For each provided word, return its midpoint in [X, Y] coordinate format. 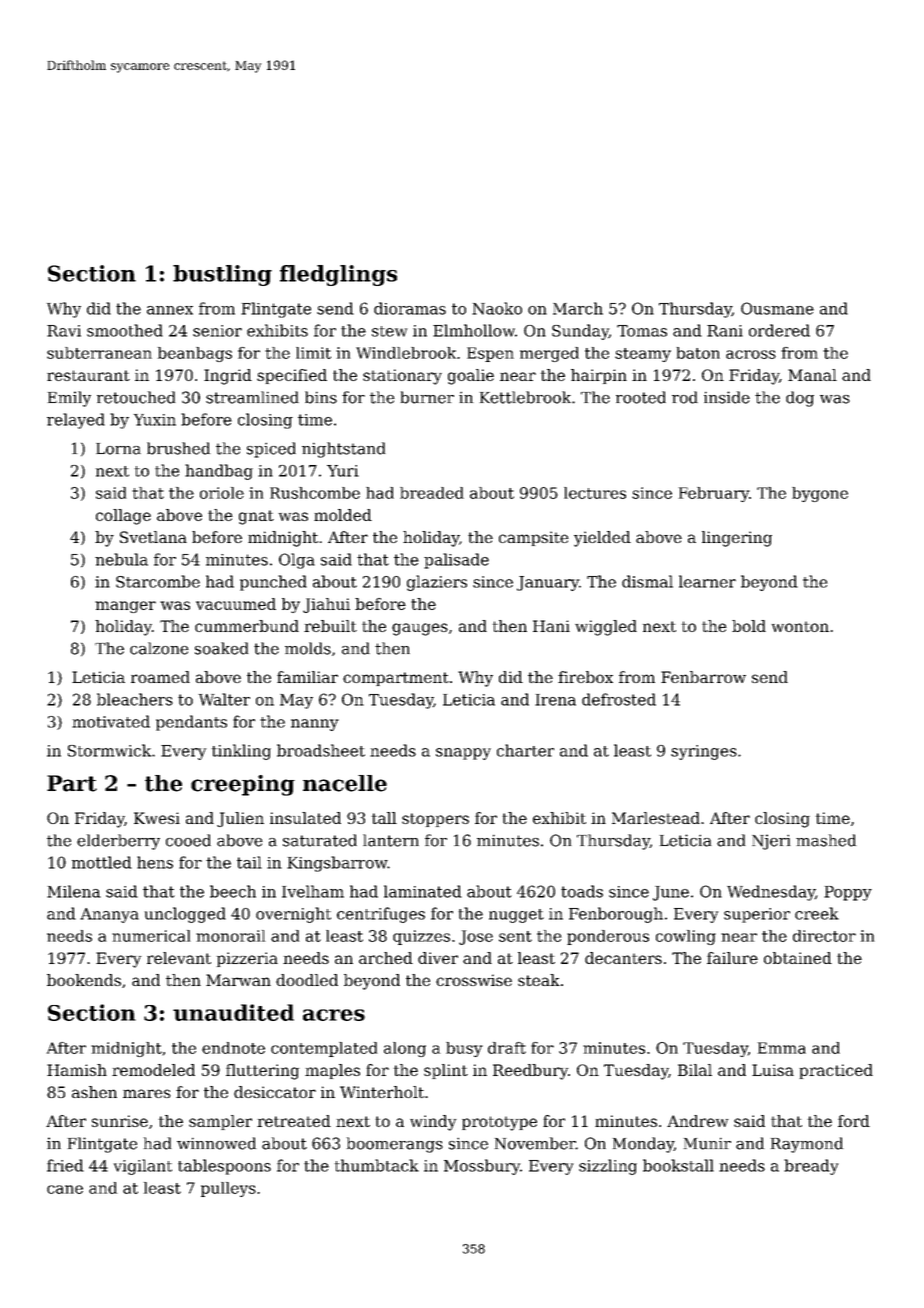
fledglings [338, 275]
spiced [271, 450]
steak [539, 980]
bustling [222, 275]
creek [817, 913]
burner [427, 397]
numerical [151, 936]
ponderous [608, 937]
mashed [826, 840]
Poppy [848, 893]
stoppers [435, 820]
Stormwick [110, 750]
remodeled [153, 1070]
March [578, 308]
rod [685, 397]
